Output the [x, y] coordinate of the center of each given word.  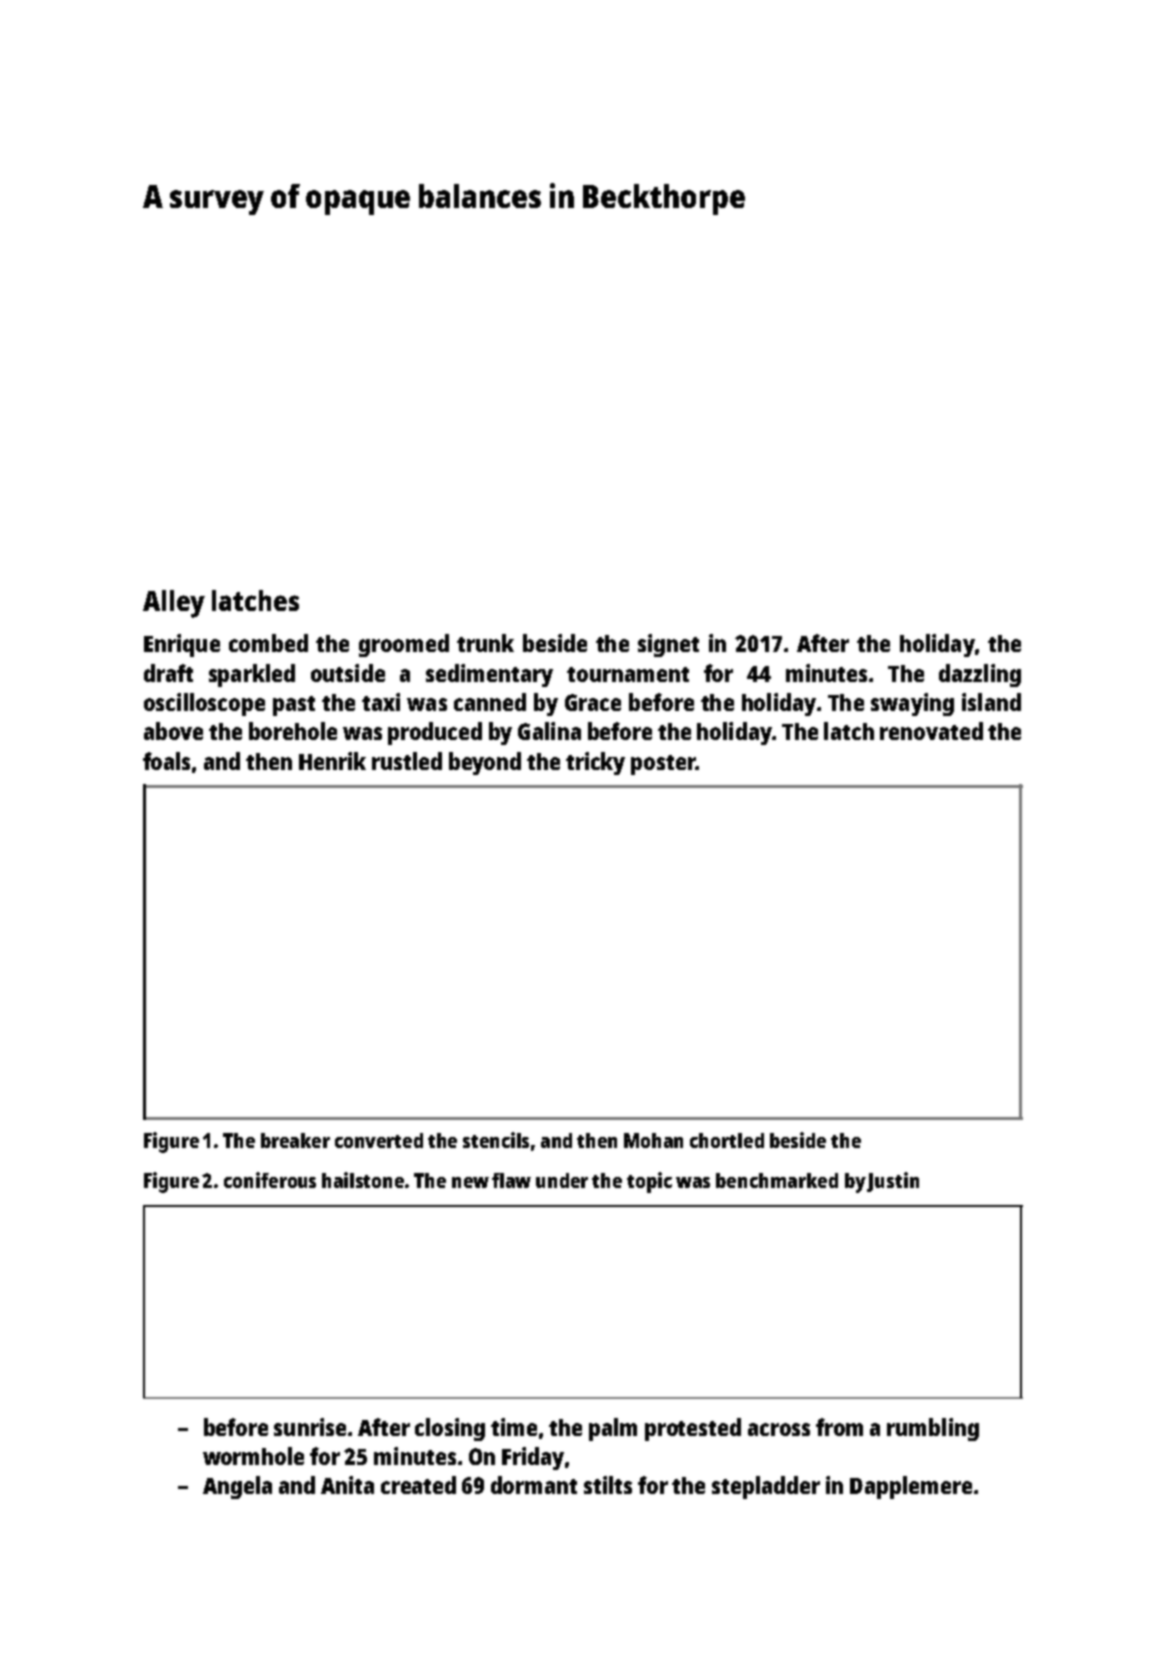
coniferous [270, 1180]
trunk [485, 643]
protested [693, 1429]
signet [668, 645]
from [839, 1427]
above [173, 731]
